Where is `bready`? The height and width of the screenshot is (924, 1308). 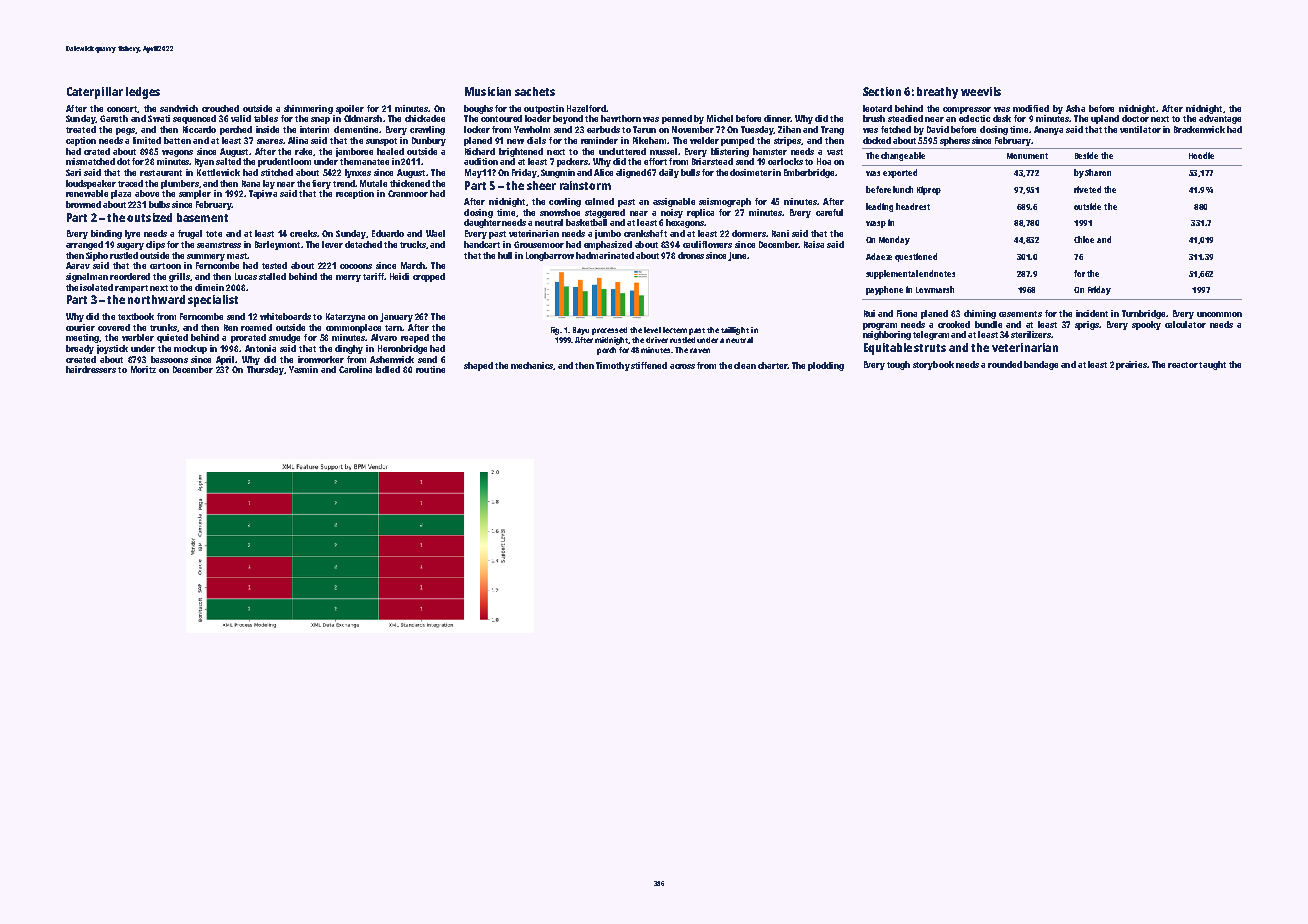
bready is located at coordinates (80, 349).
